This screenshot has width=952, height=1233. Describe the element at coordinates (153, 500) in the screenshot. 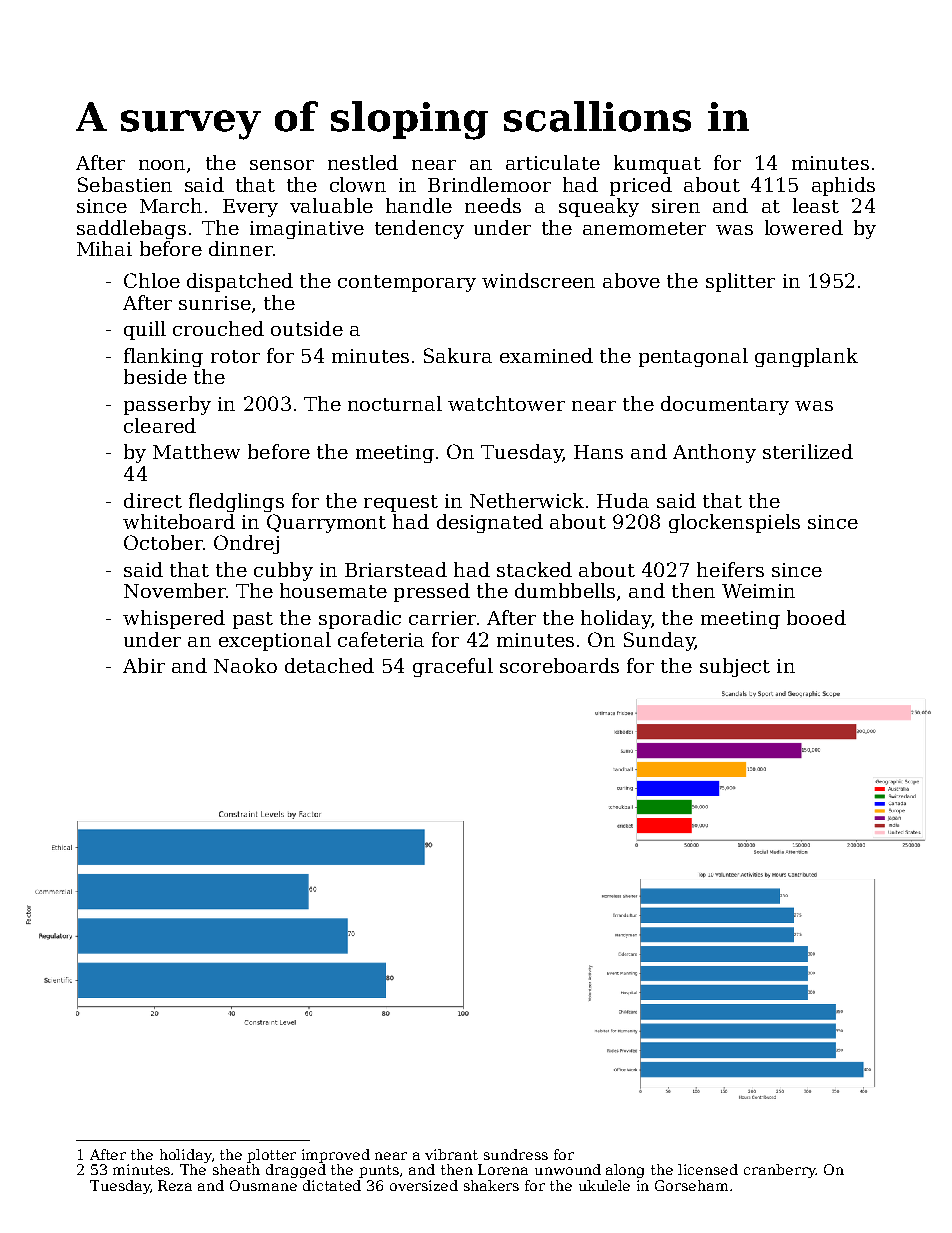

I see `direct` at that location.
